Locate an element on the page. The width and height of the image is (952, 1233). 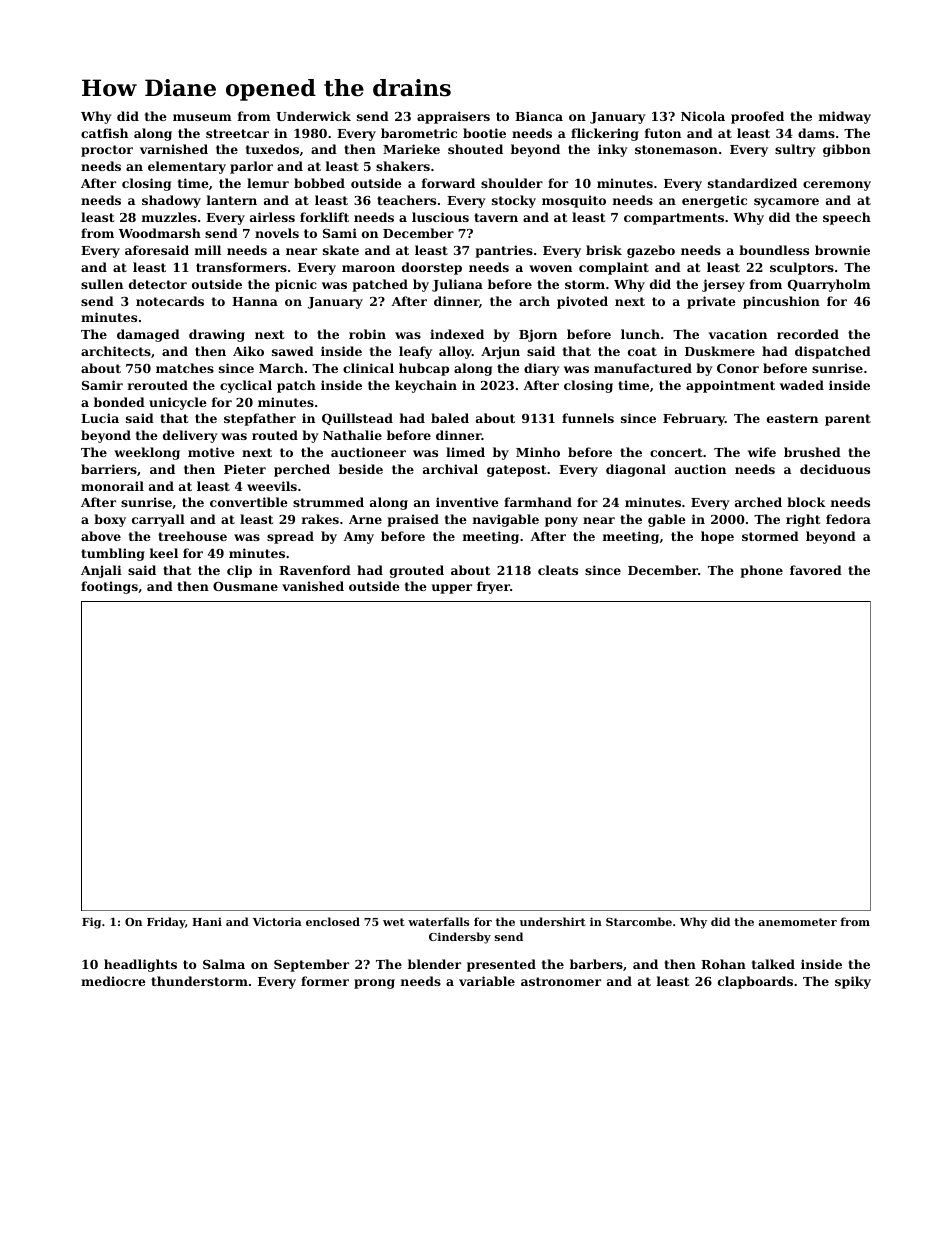
above is located at coordinates (101, 536).
